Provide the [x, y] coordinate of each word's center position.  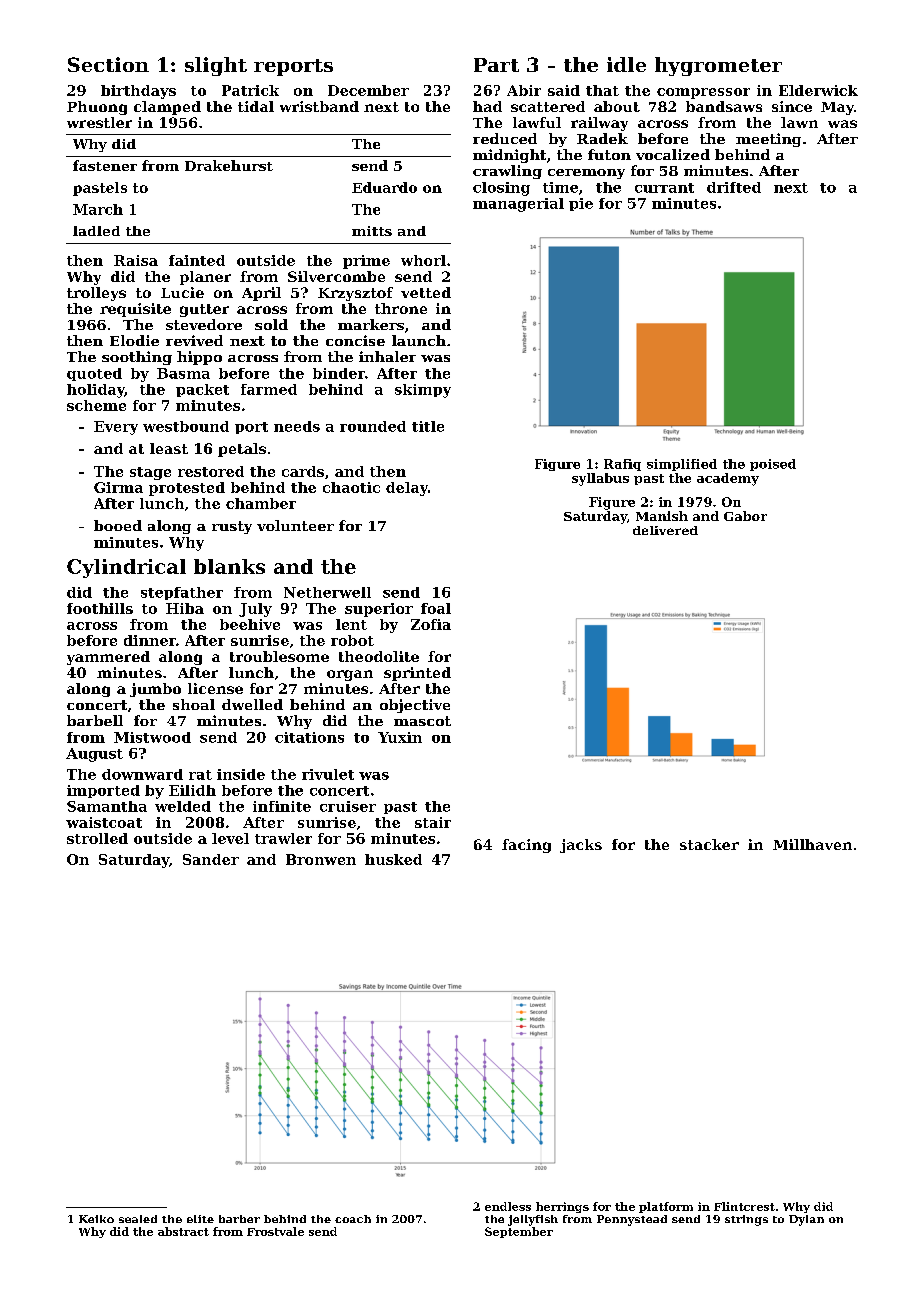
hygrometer [718, 66]
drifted [734, 187]
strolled [97, 838]
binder [339, 373]
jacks [581, 846]
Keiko [96, 1219]
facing [526, 846]
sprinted [417, 674]
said [564, 90]
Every [116, 428]
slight [216, 66]
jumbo [155, 690]
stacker [709, 844]
